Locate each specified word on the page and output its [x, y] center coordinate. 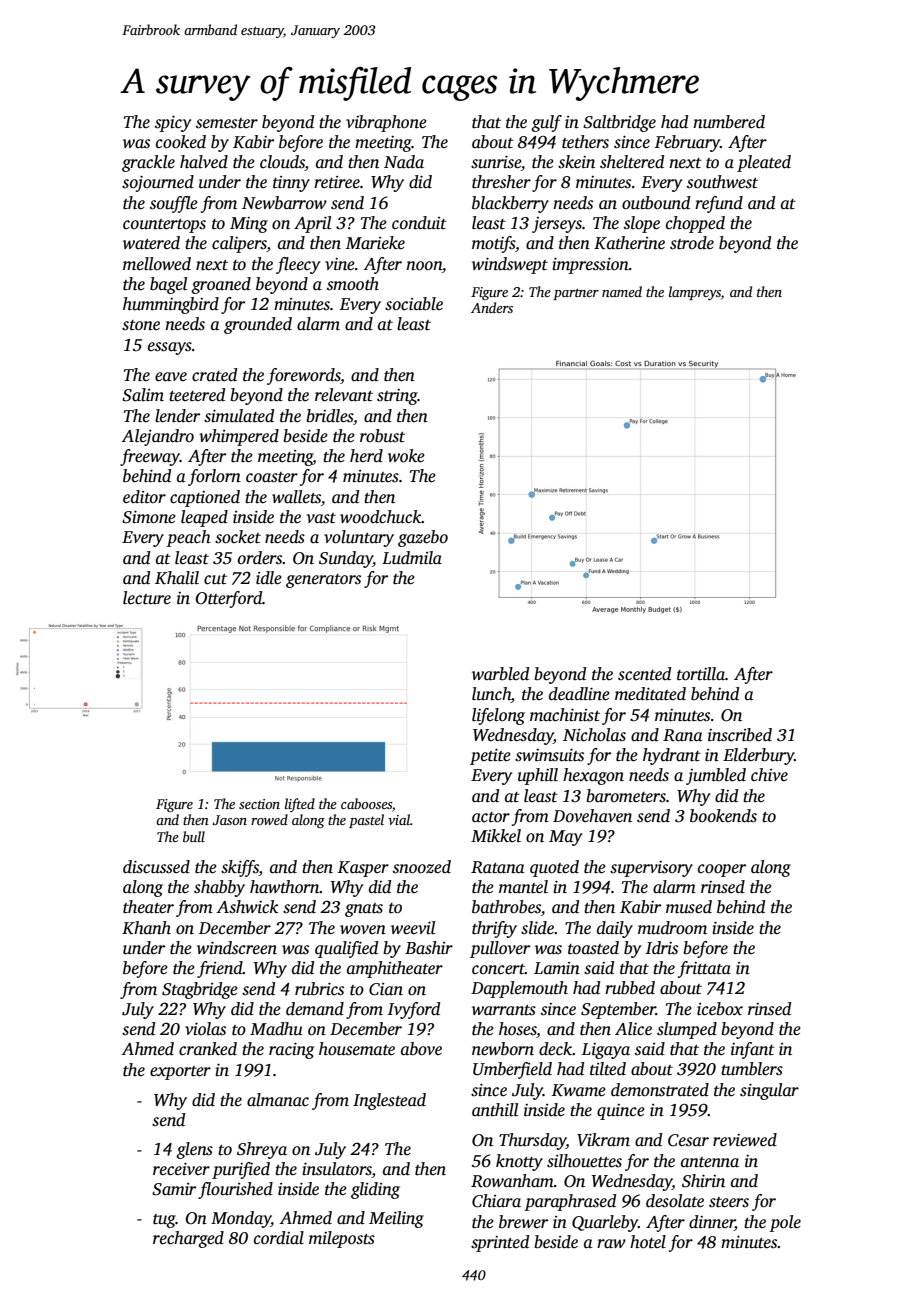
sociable [414, 304]
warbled [500, 674]
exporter [180, 1073]
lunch [491, 695]
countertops [164, 226]
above [421, 1049]
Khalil [177, 578]
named [622, 291]
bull [194, 836]
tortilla [701, 674]
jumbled [716, 776]
